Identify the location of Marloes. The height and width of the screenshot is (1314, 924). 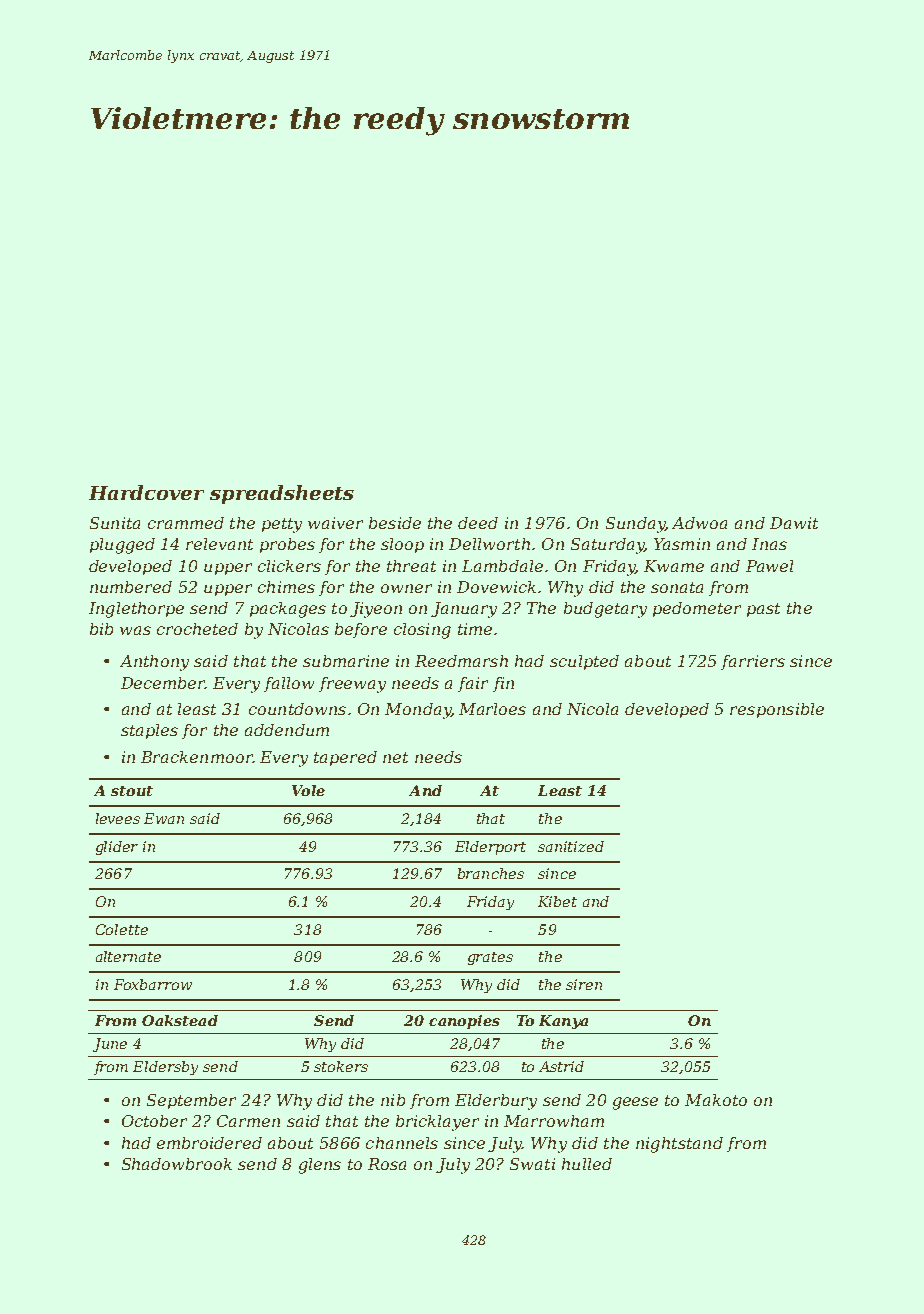
(492, 709).
